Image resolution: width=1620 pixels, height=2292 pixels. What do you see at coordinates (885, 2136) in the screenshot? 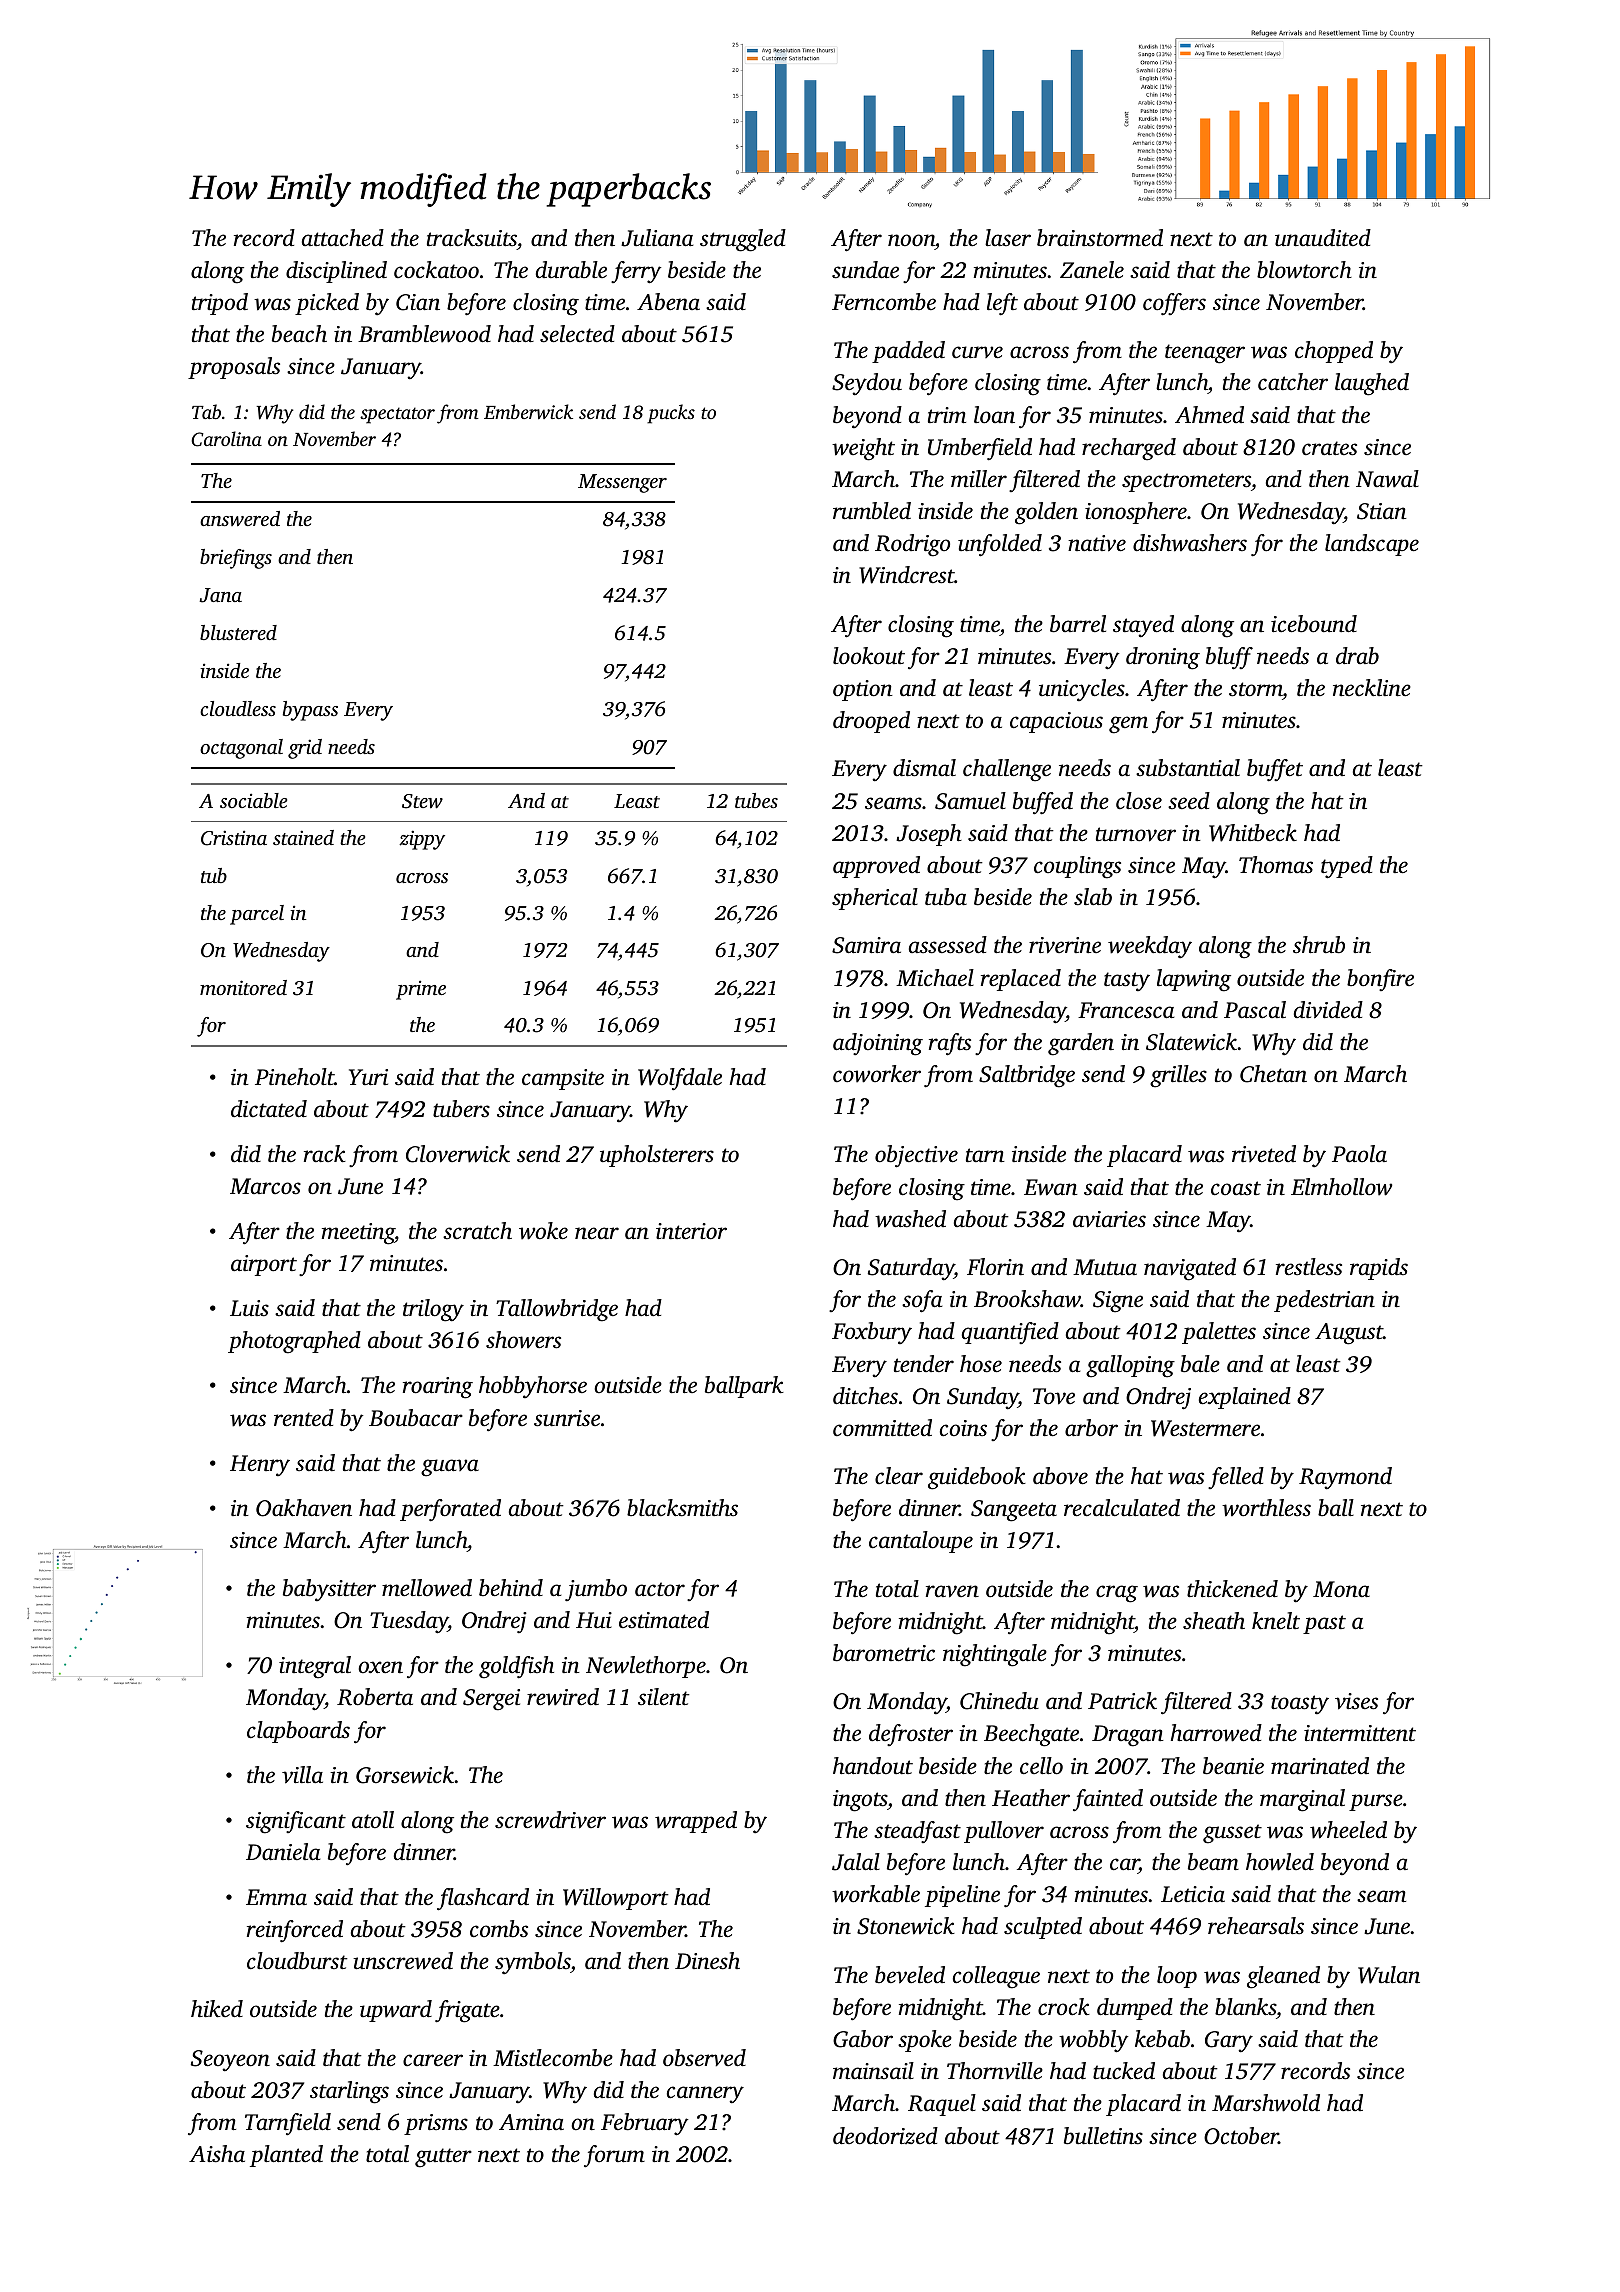
I see `deodorized` at bounding box center [885, 2136].
